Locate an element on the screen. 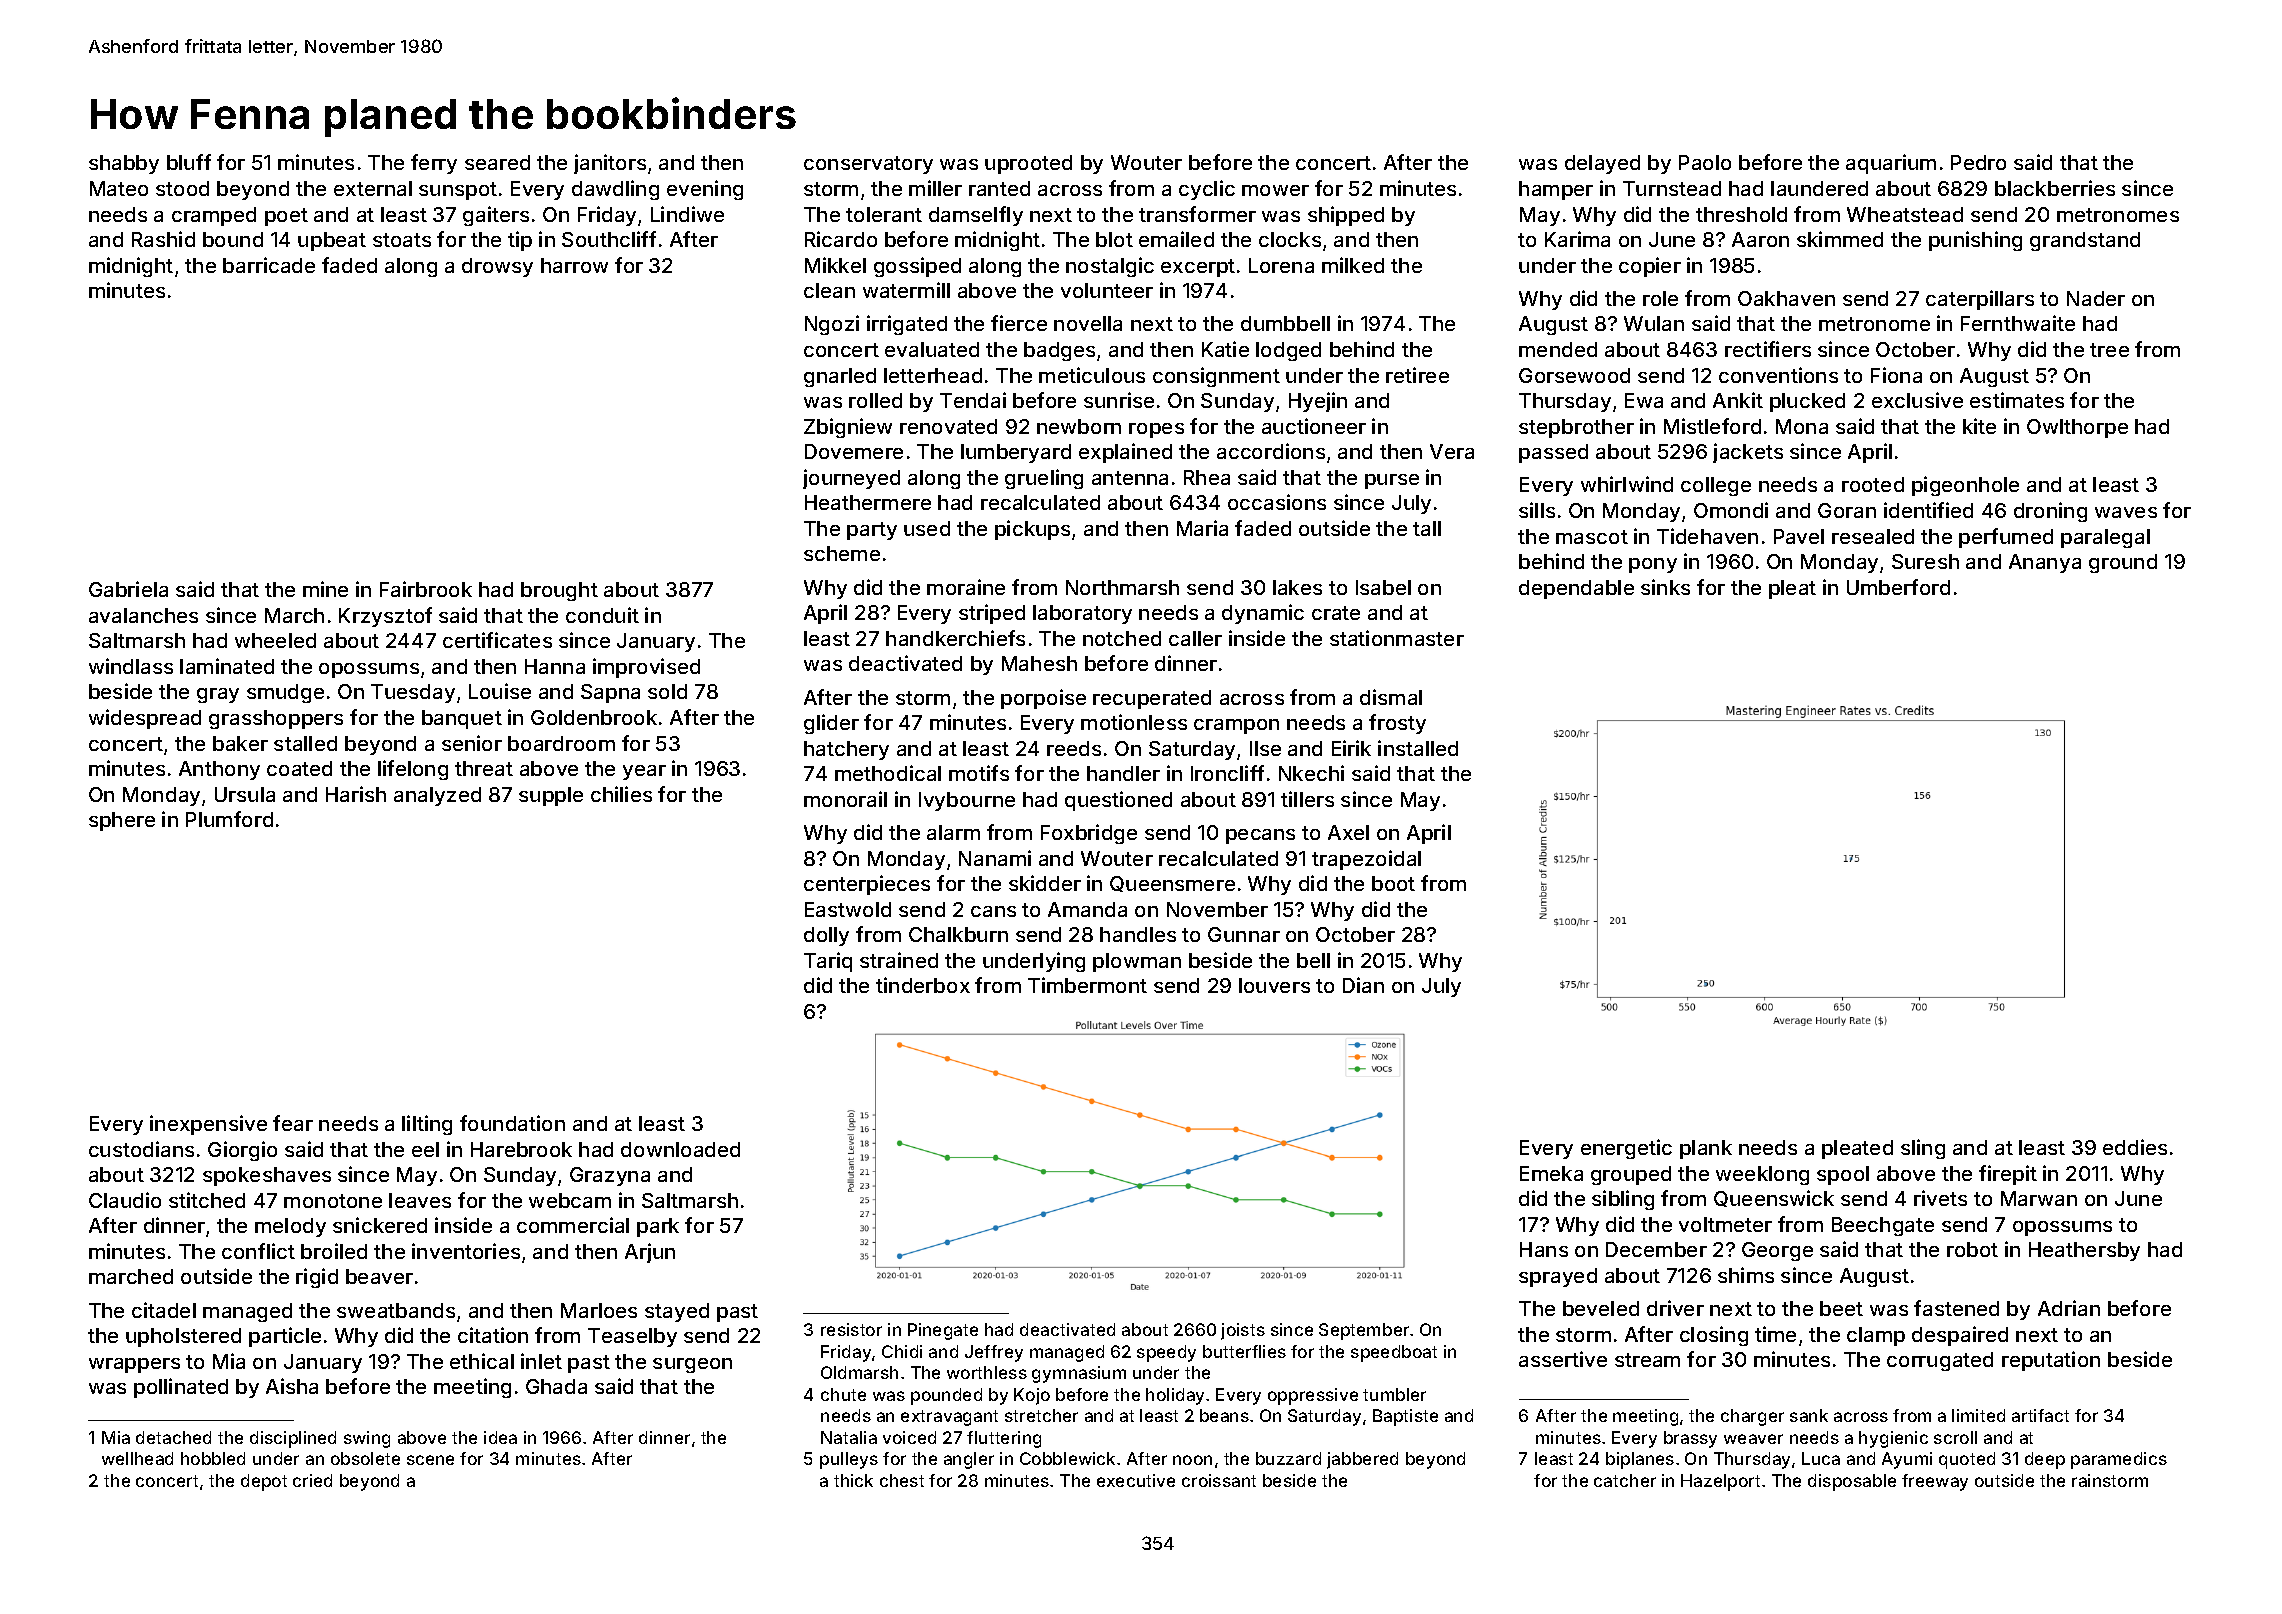 The image size is (2282, 1614). punishing is located at coordinates (1975, 241).
